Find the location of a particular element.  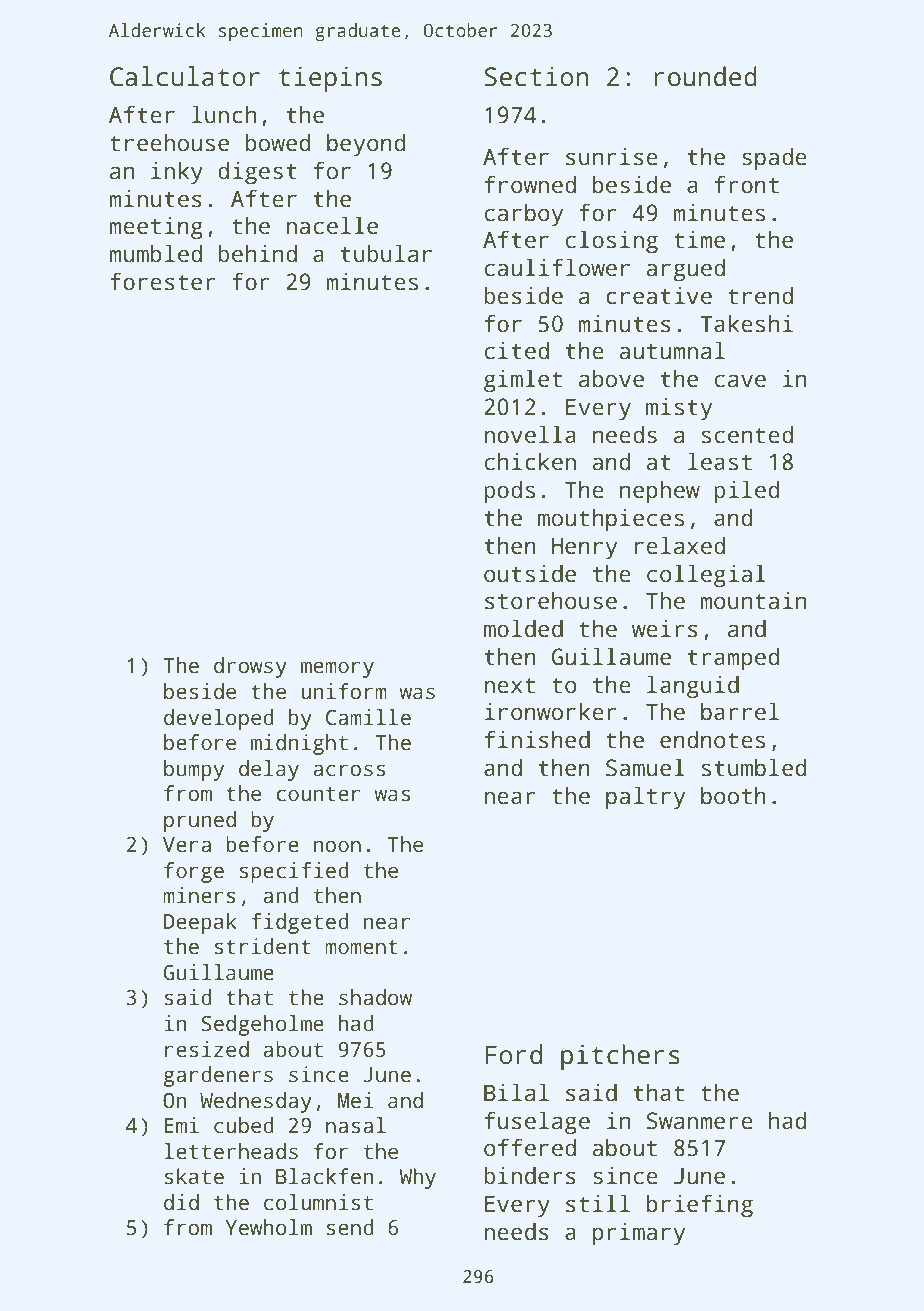

Deepak is located at coordinates (200, 923).
